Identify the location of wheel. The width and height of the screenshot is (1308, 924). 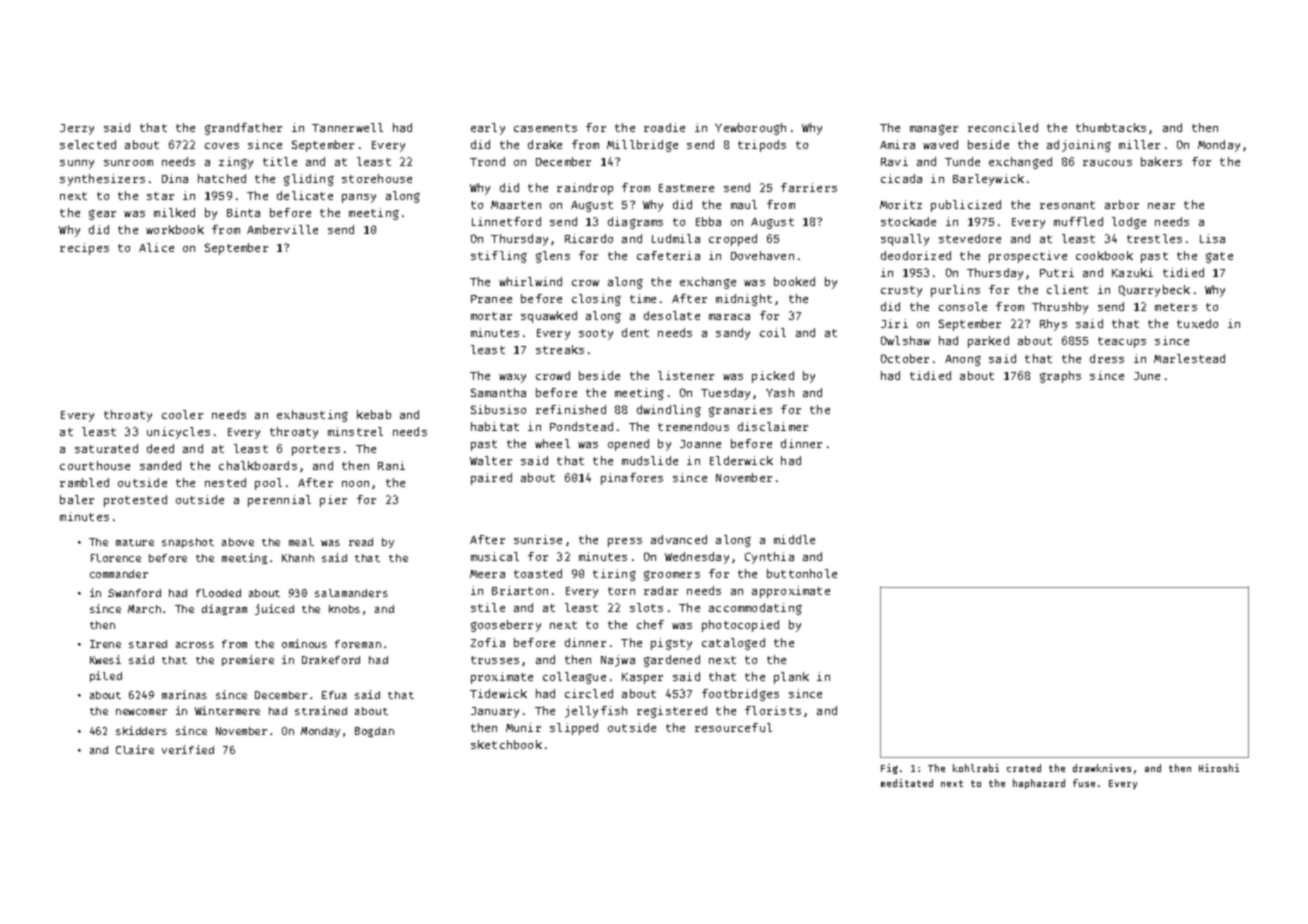
(552, 443).
